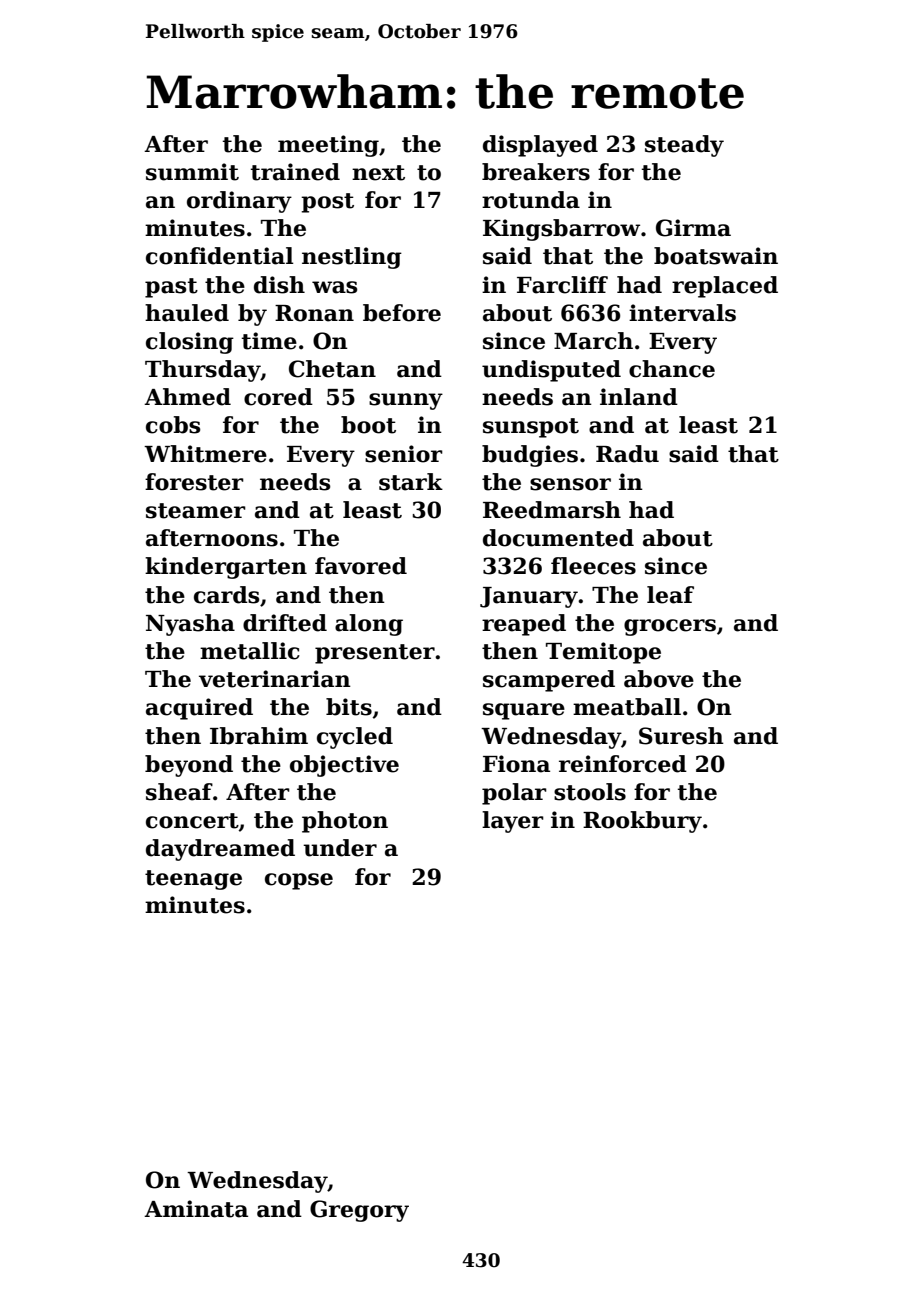  I want to click on Gregory, so click(359, 1211).
